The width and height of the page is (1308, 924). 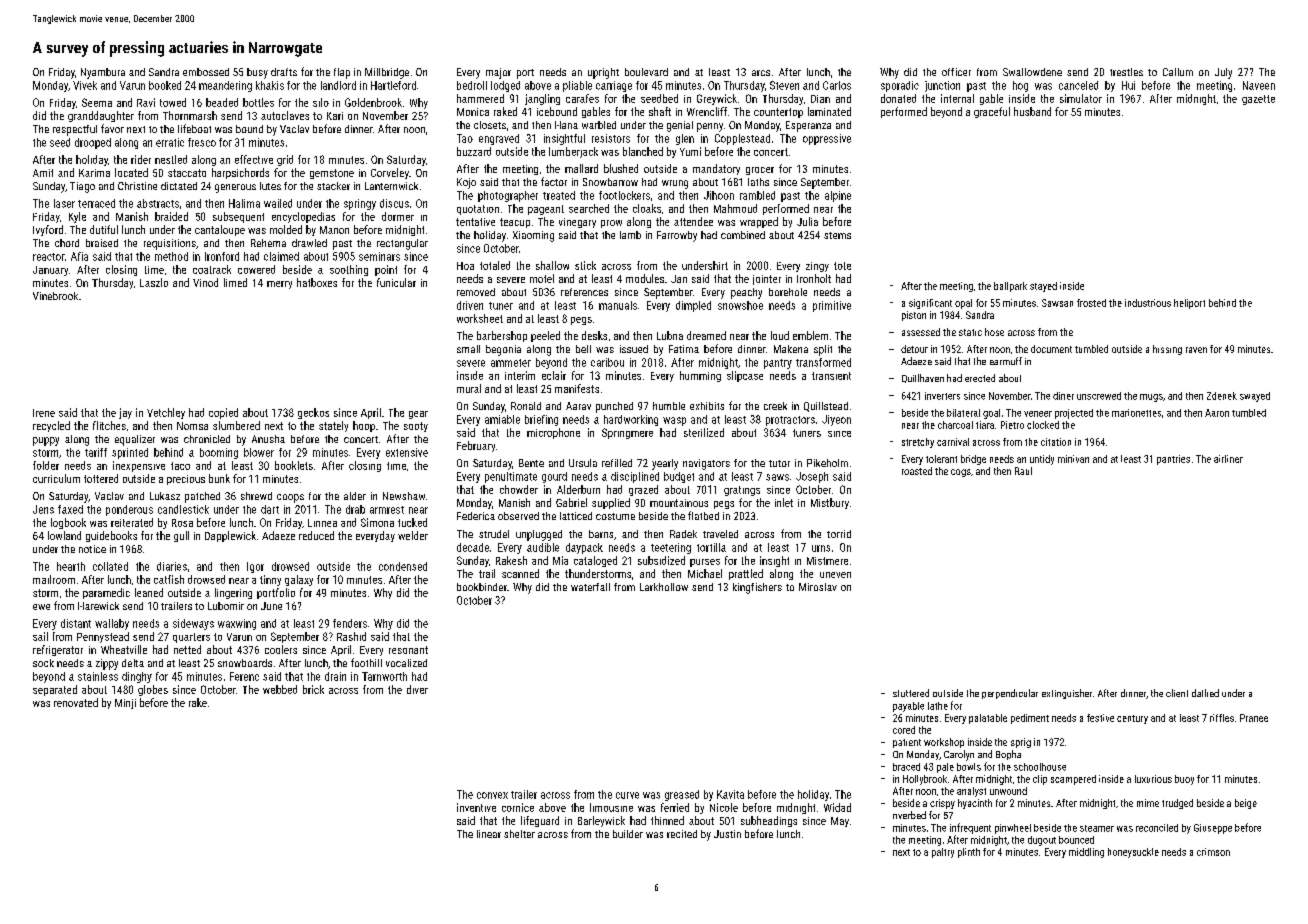 What do you see at coordinates (628, 834) in the page?
I see `builder` at bounding box center [628, 834].
